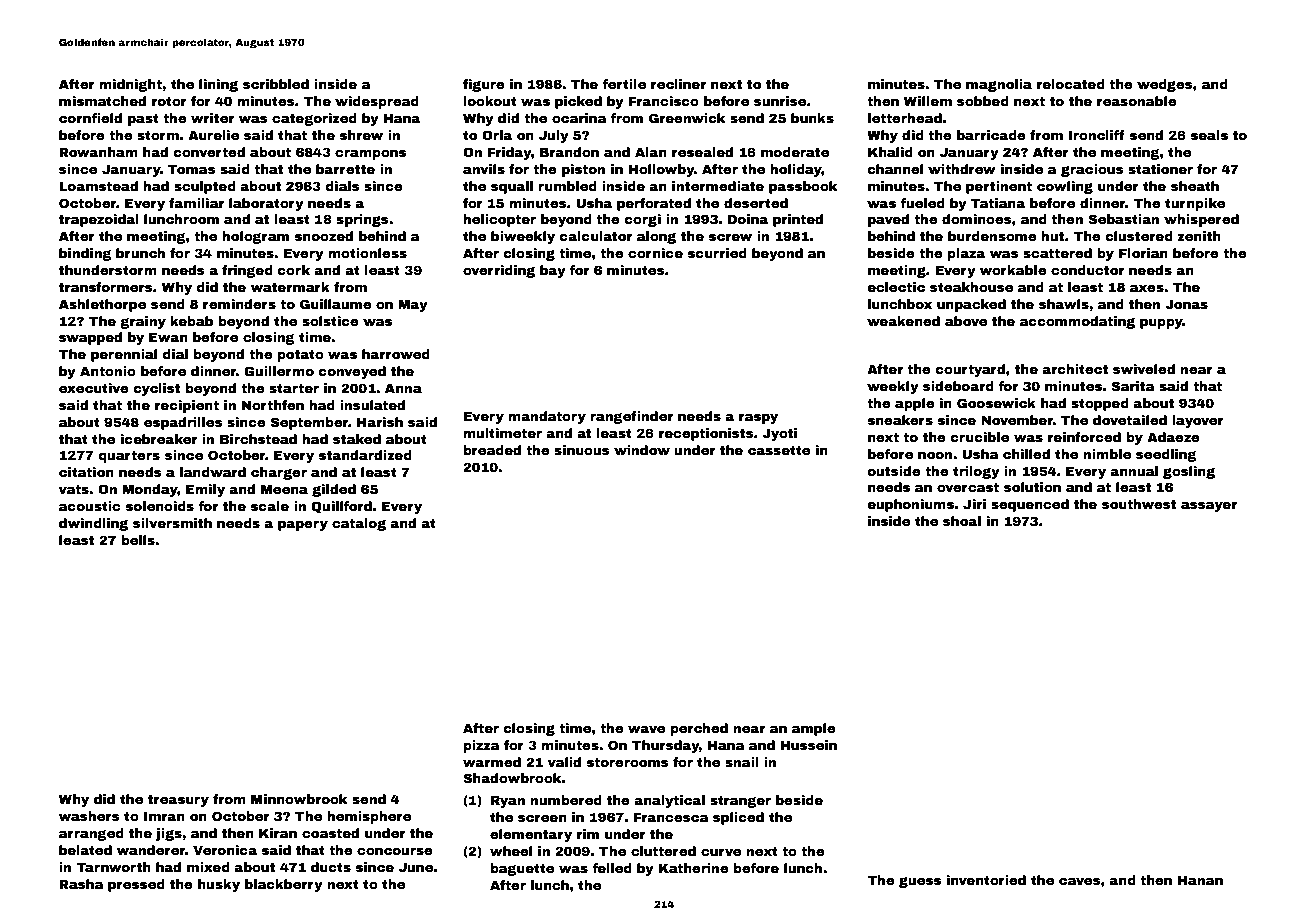  Describe the element at coordinates (699, 729) in the screenshot. I see `perched` at that location.
